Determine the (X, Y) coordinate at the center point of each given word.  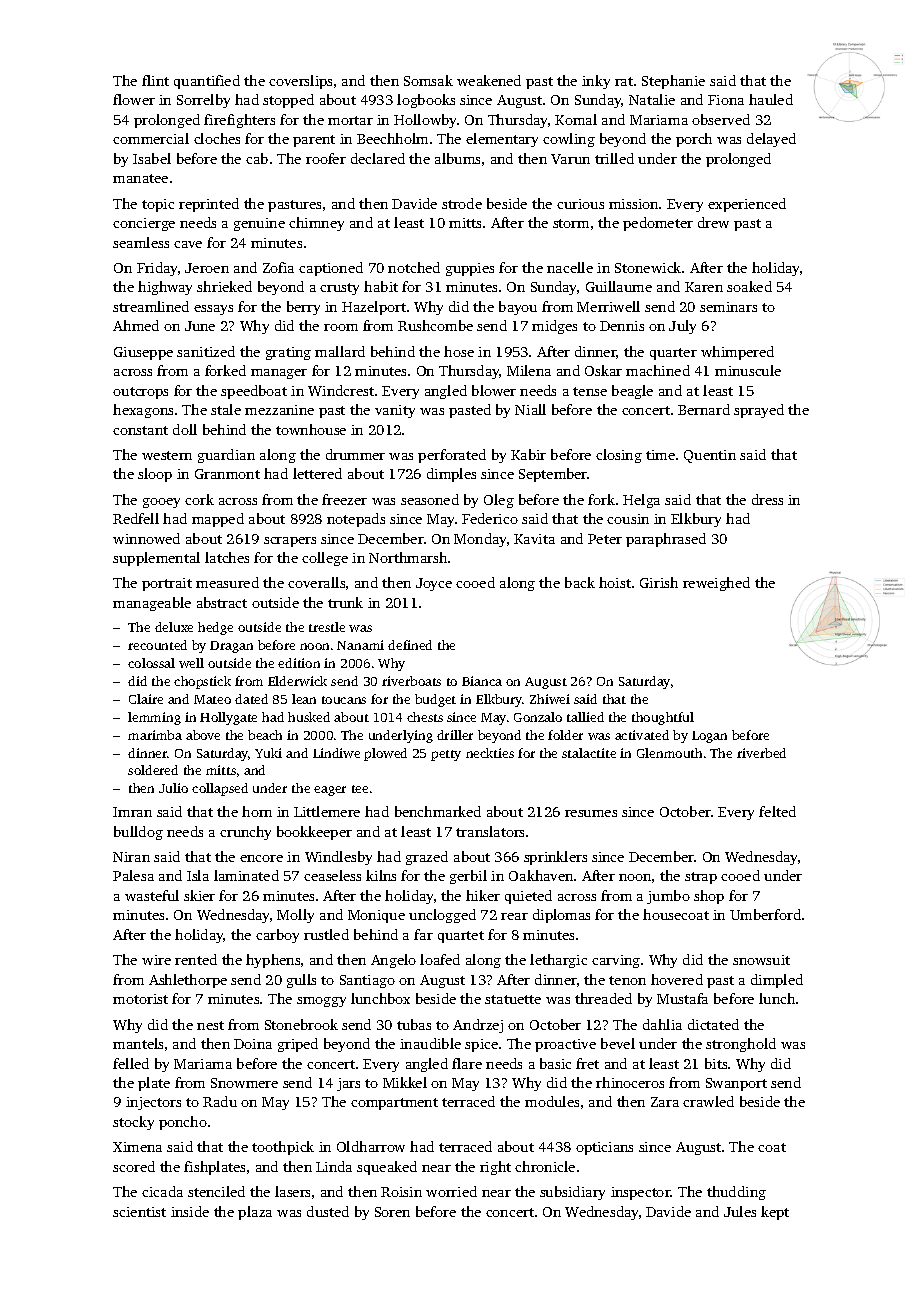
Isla (198, 875)
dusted (328, 1211)
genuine (259, 224)
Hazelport (374, 308)
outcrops (140, 393)
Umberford (765, 914)
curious (580, 204)
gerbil (468, 877)
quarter (673, 354)
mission (633, 204)
